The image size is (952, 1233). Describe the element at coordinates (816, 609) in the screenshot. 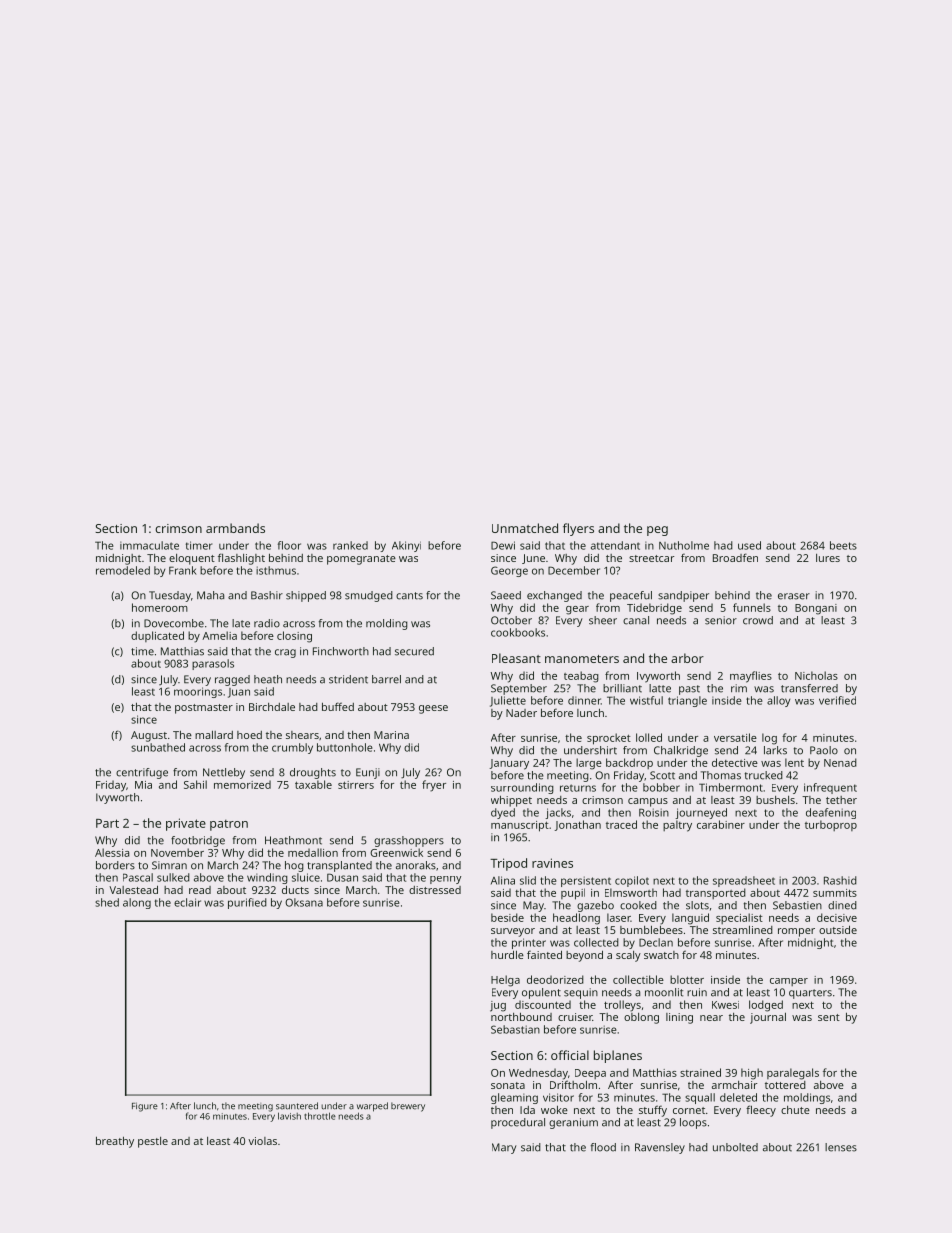

I see `Bongani` at that location.
